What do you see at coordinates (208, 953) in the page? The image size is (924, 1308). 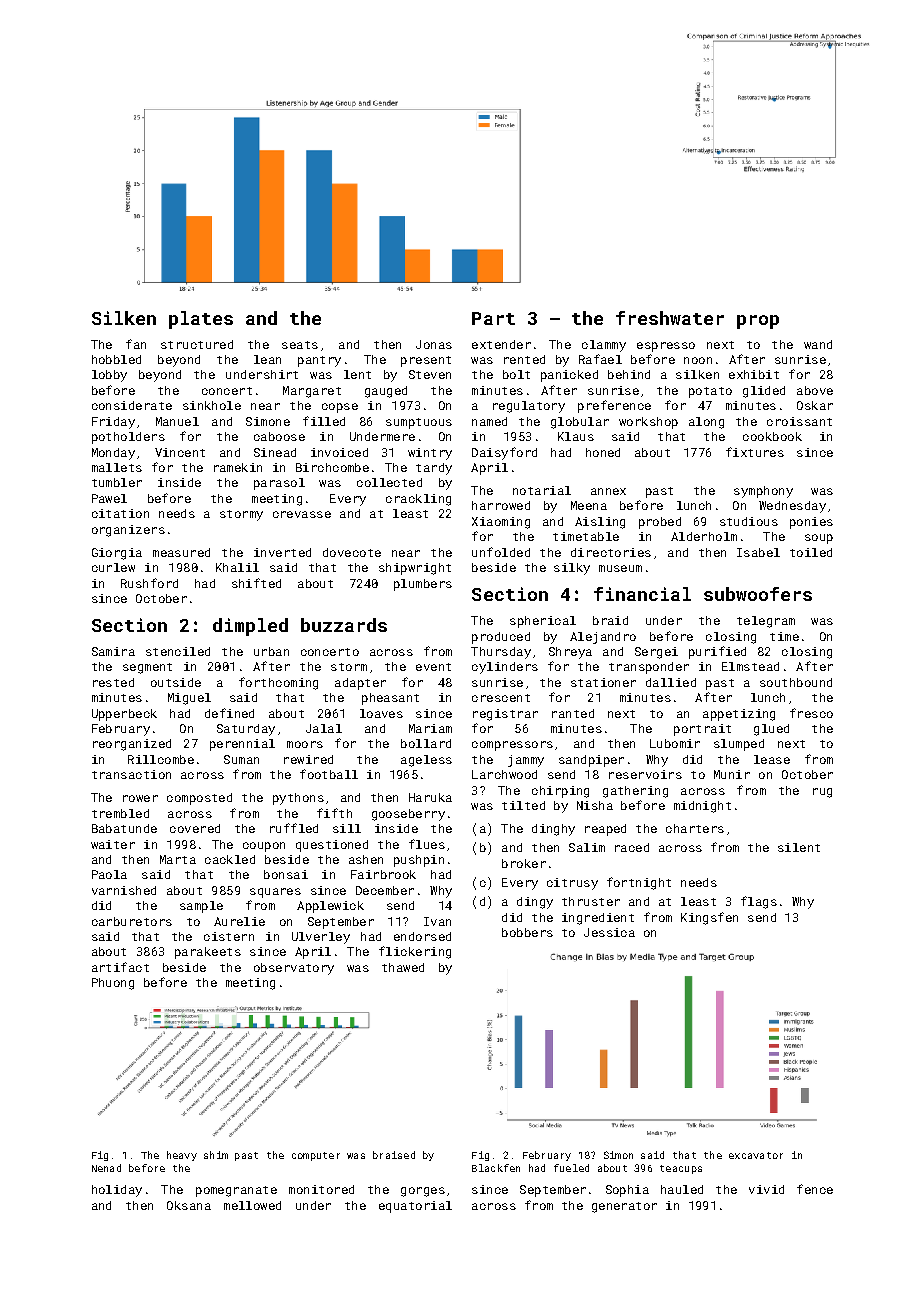 I see `parakeets` at bounding box center [208, 953].
